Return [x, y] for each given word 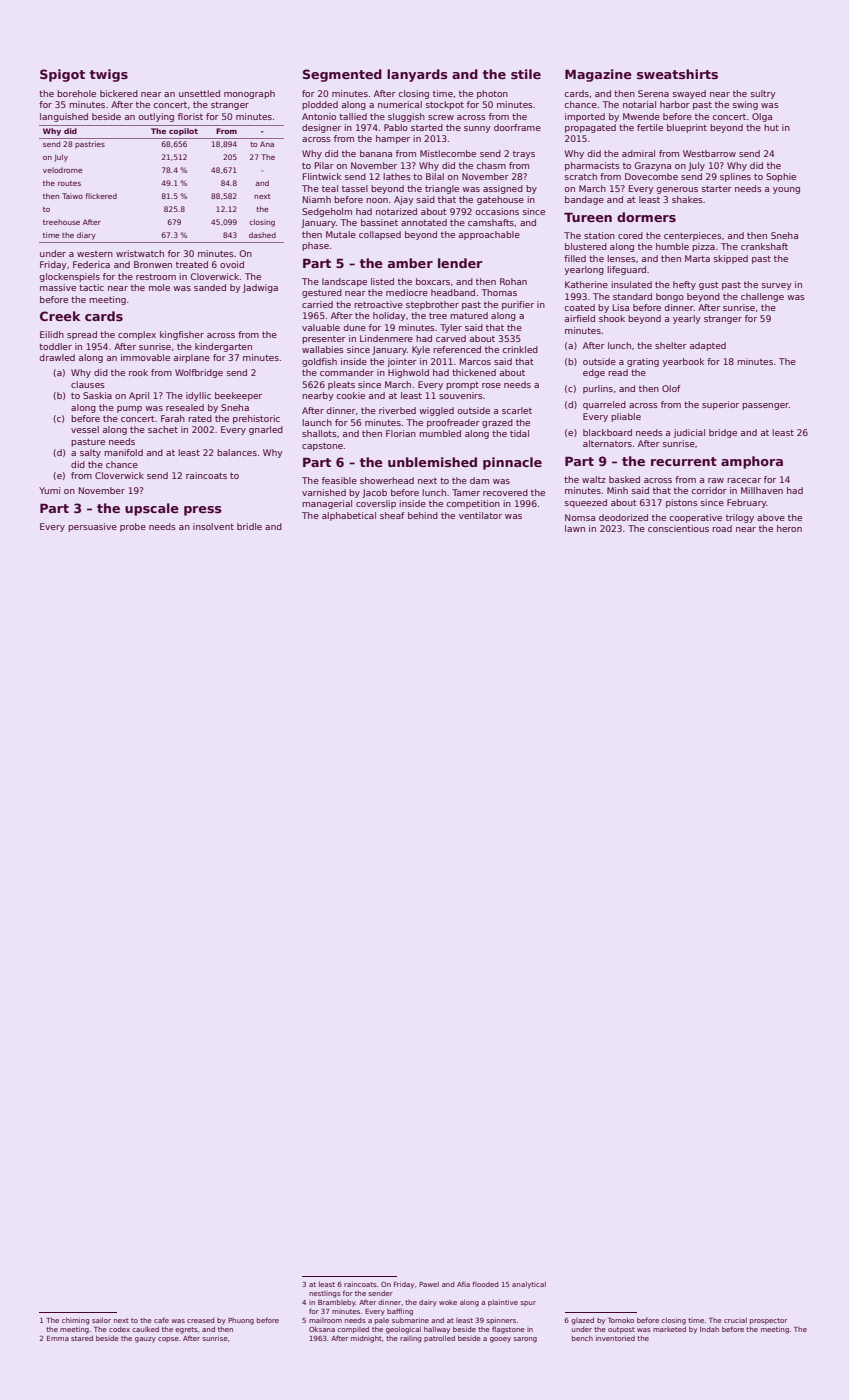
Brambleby [337, 1303]
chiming [76, 1321]
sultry [763, 94]
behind [423, 515]
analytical [529, 1285]
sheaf [392, 515]
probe [133, 527]
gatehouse [500, 200]
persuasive [92, 527]
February [746, 503]
